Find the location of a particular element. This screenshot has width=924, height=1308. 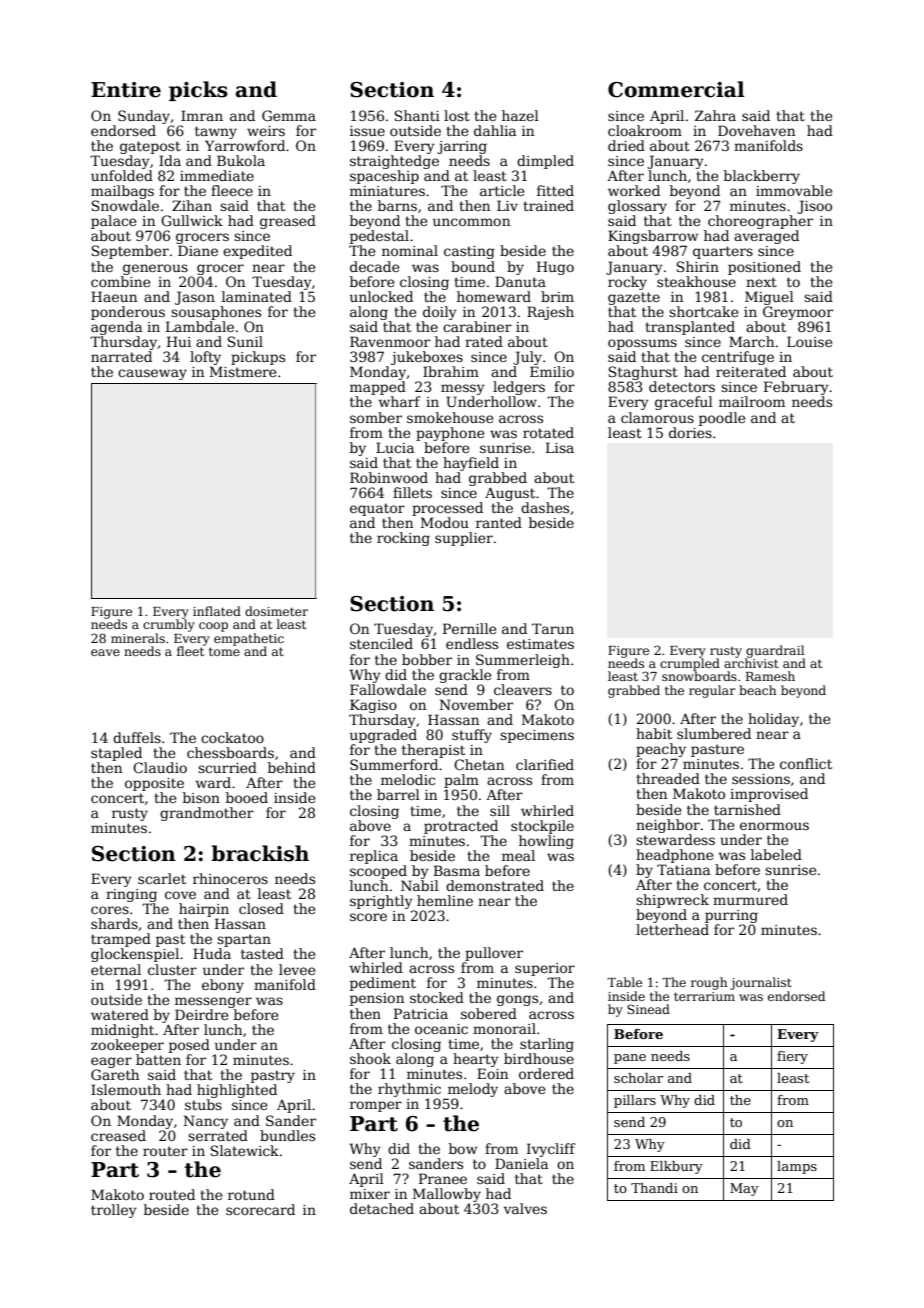

Deirdre is located at coordinates (201, 1014).
